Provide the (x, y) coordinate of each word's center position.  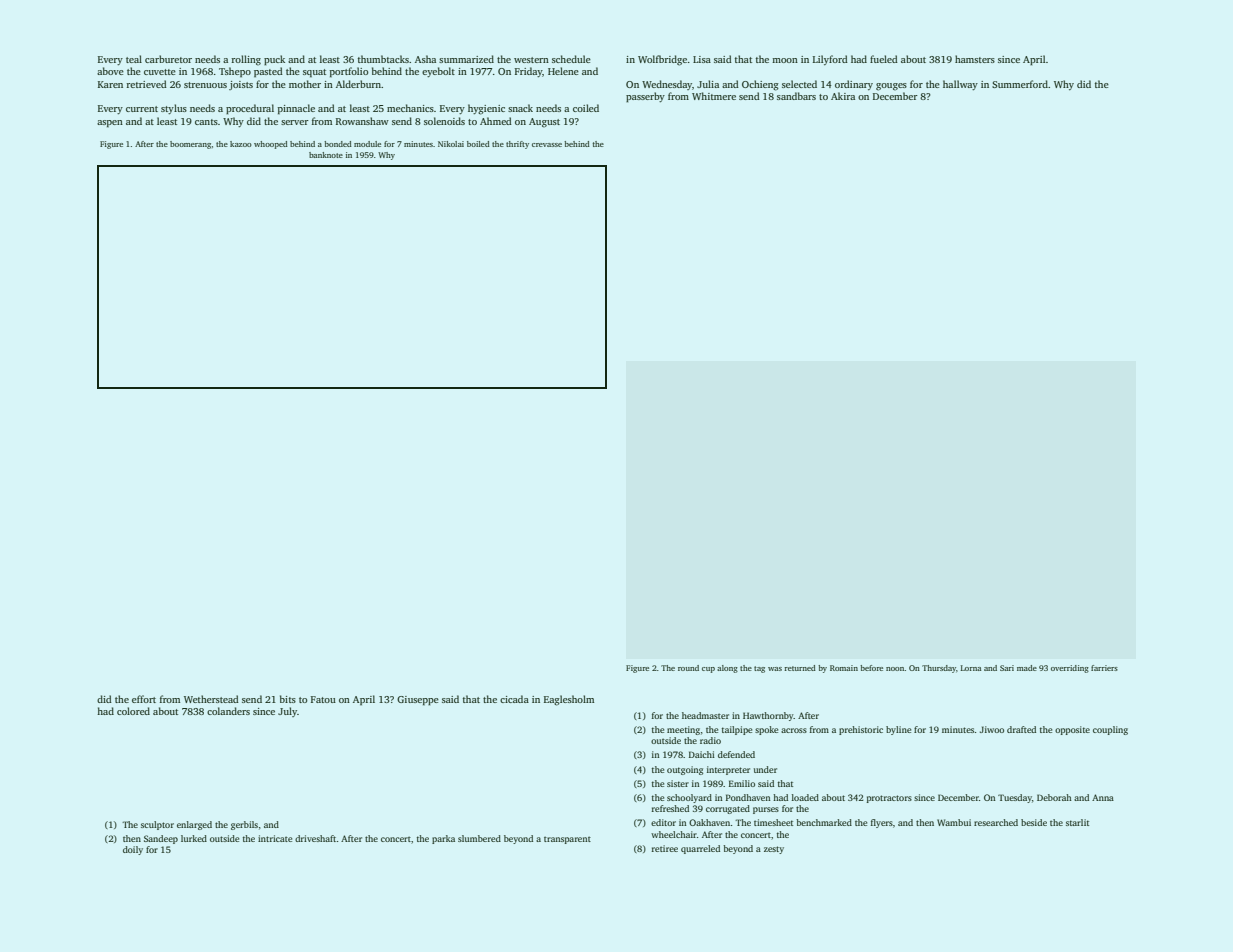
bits (288, 699)
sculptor (157, 825)
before (871, 668)
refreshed (670, 808)
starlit (1077, 822)
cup (708, 670)
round (688, 668)
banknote (326, 155)
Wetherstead (211, 699)
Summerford (1020, 84)
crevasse (547, 145)
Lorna (971, 668)
